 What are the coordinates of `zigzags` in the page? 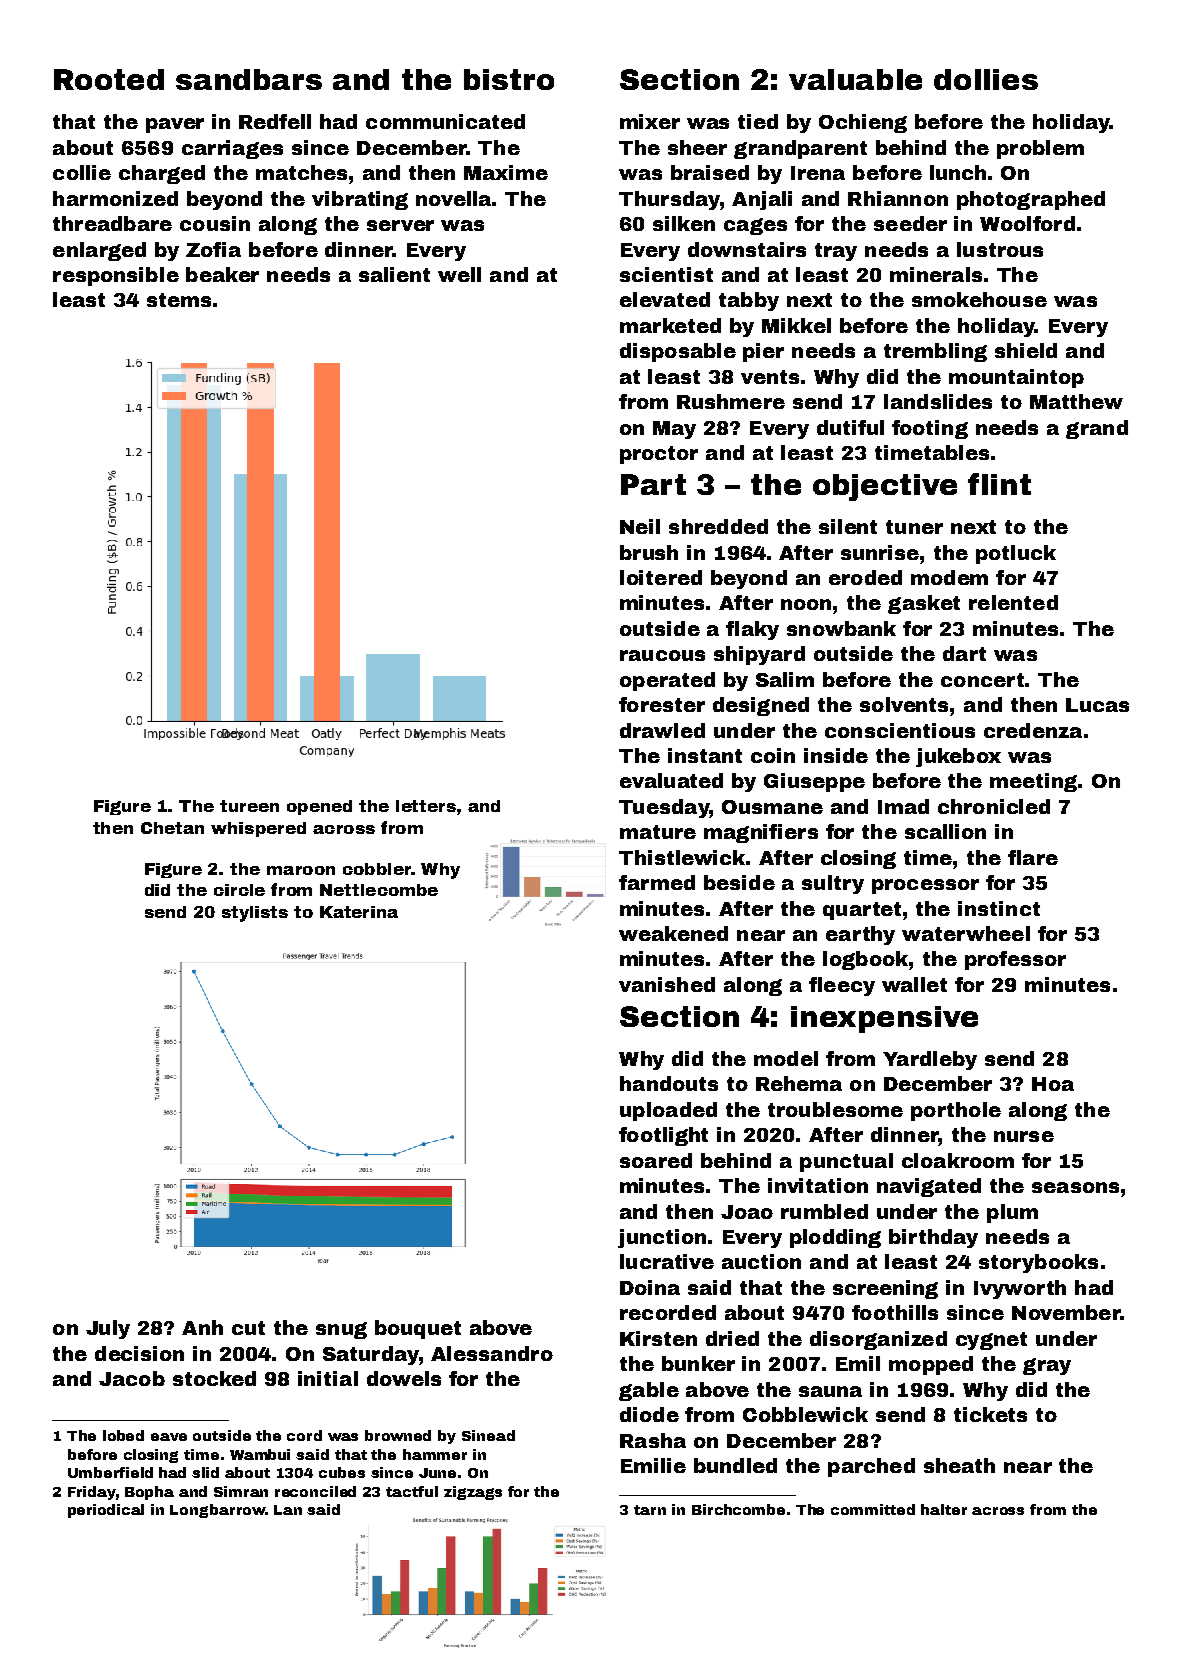 It's located at (473, 1493).
